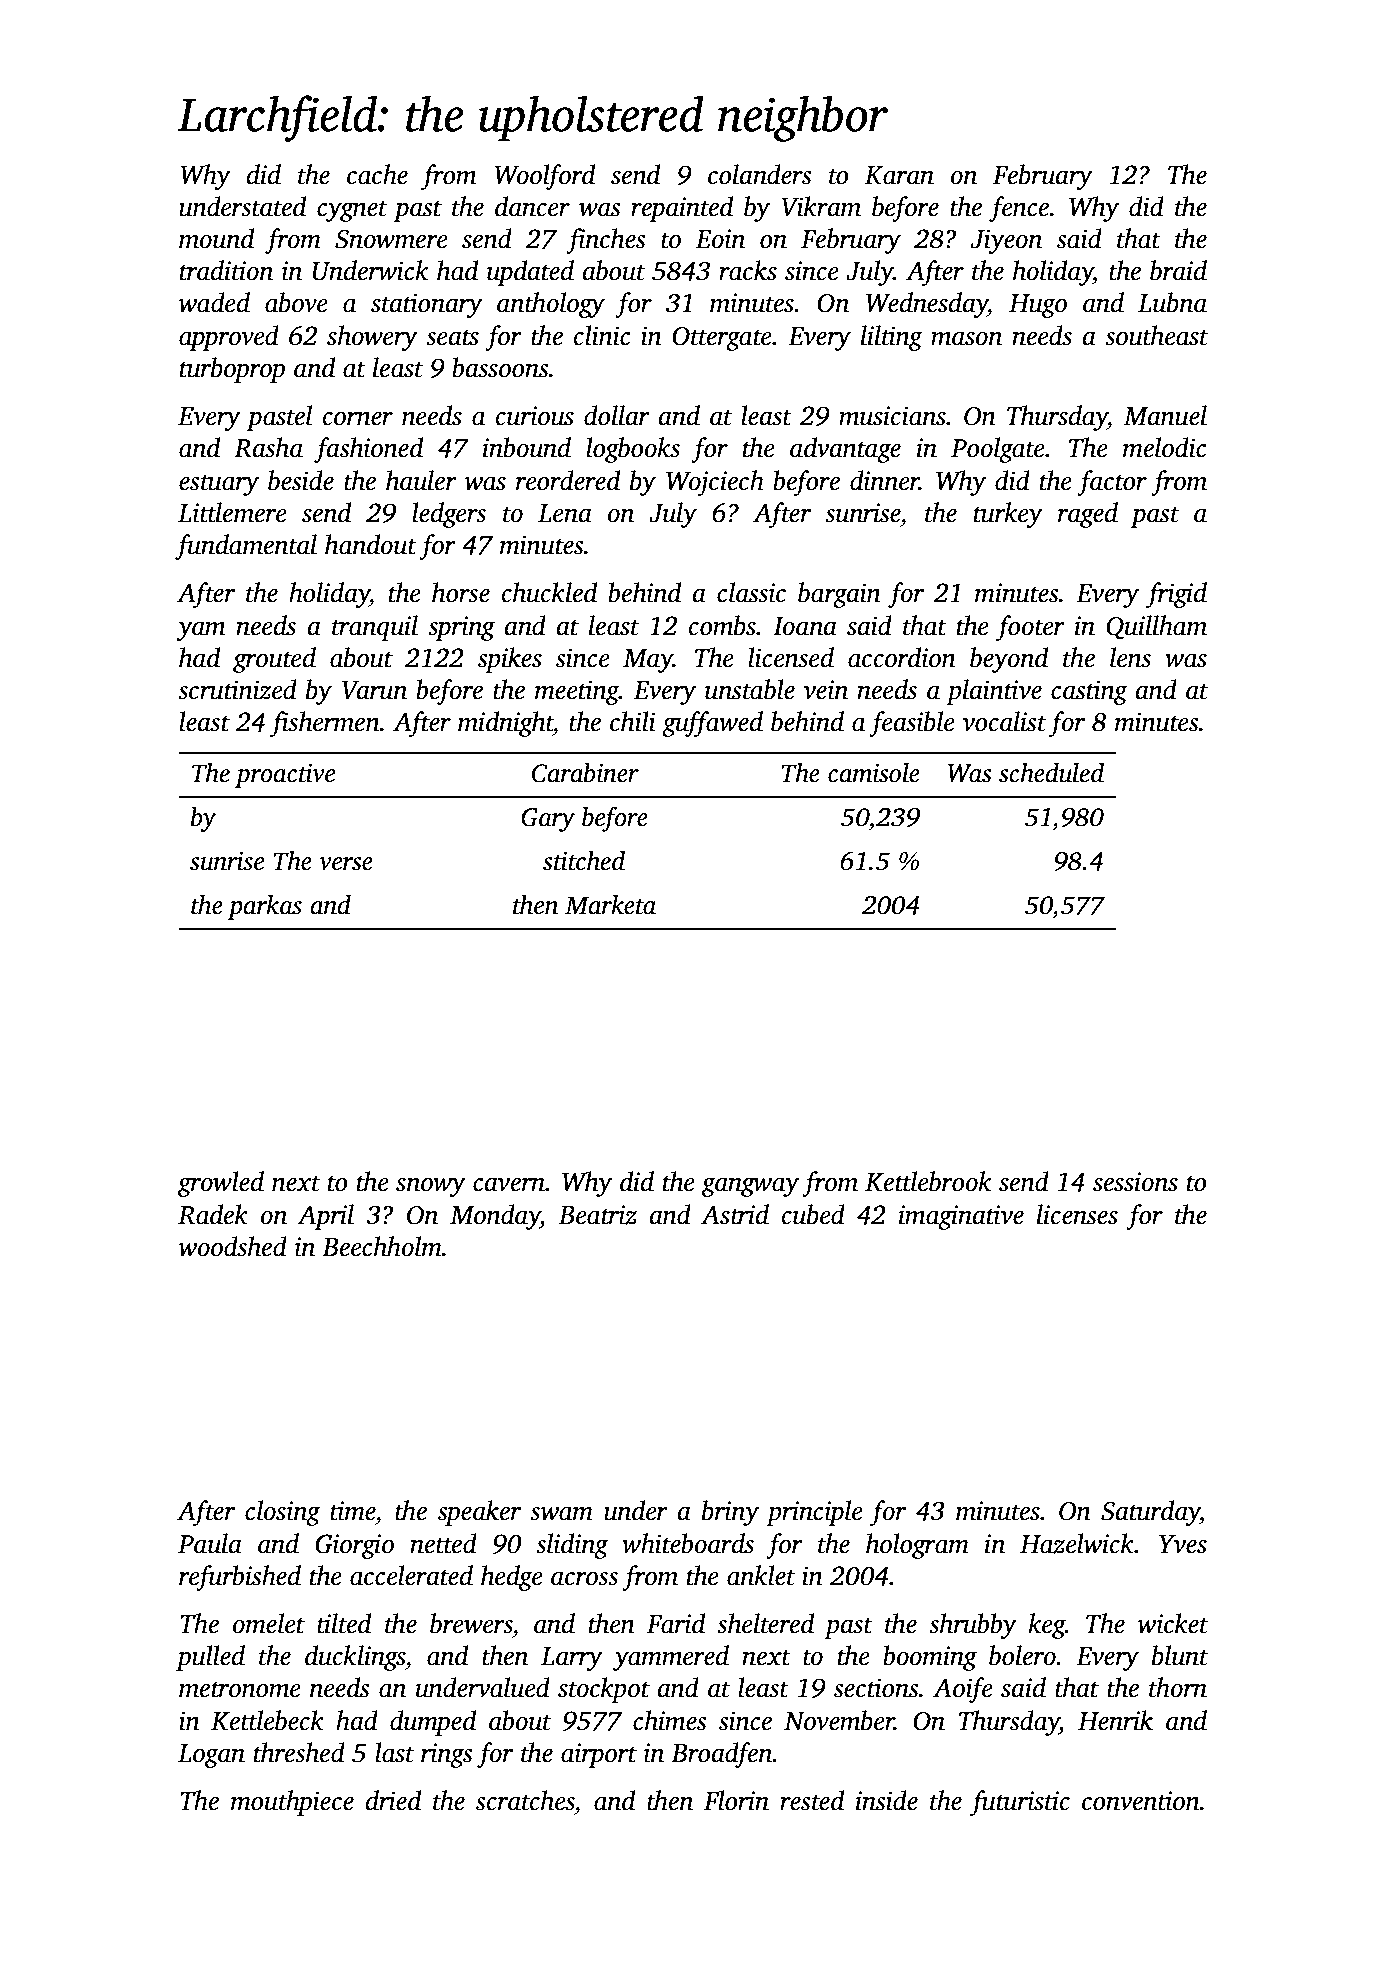 This screenshot has width=1386, height=1969. What do you see at coordinates (735, 1214) in the screenshot?
I see `Astrid` at bounding box center [735, 1214].
